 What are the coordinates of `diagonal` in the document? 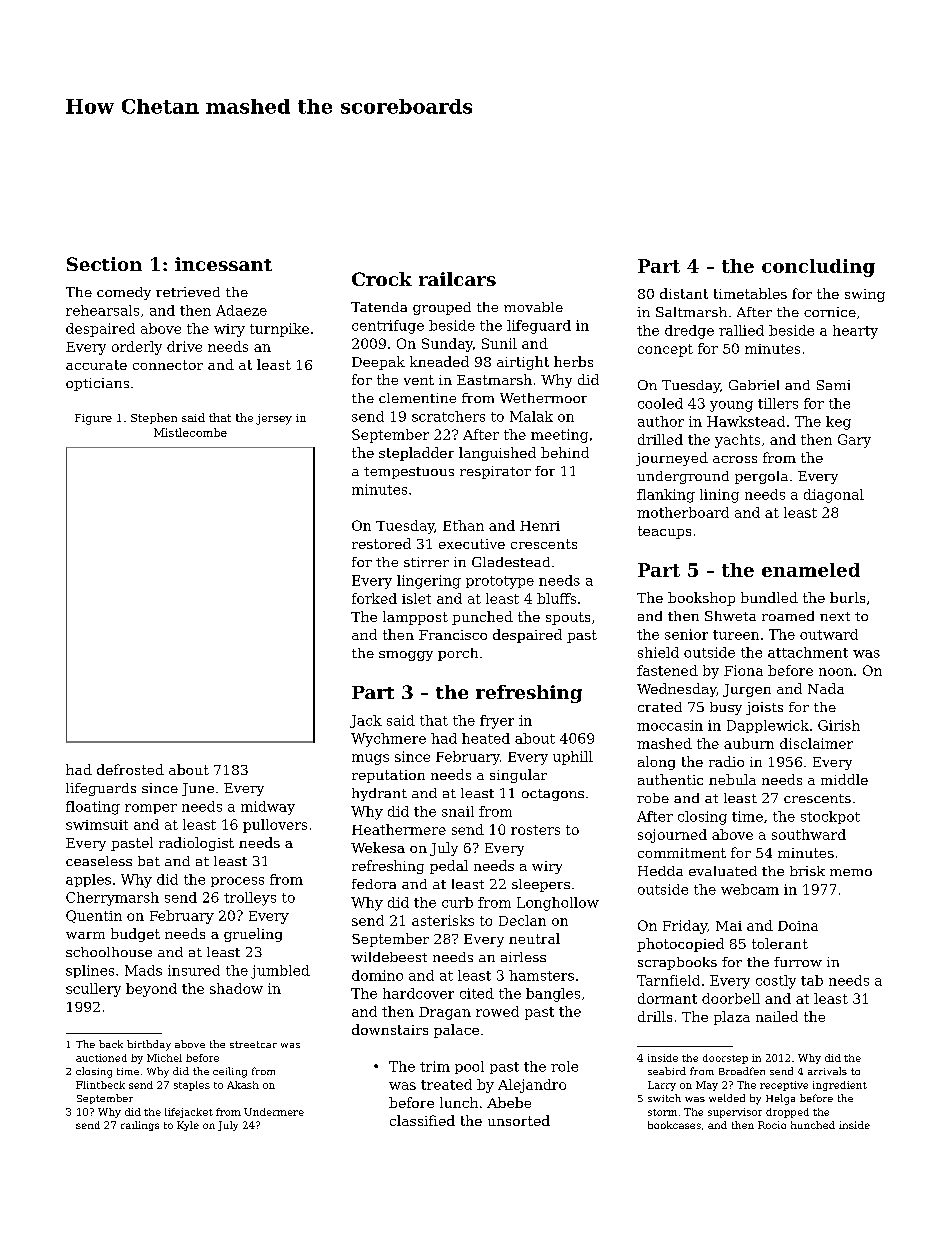 It's located at (834, 496).
